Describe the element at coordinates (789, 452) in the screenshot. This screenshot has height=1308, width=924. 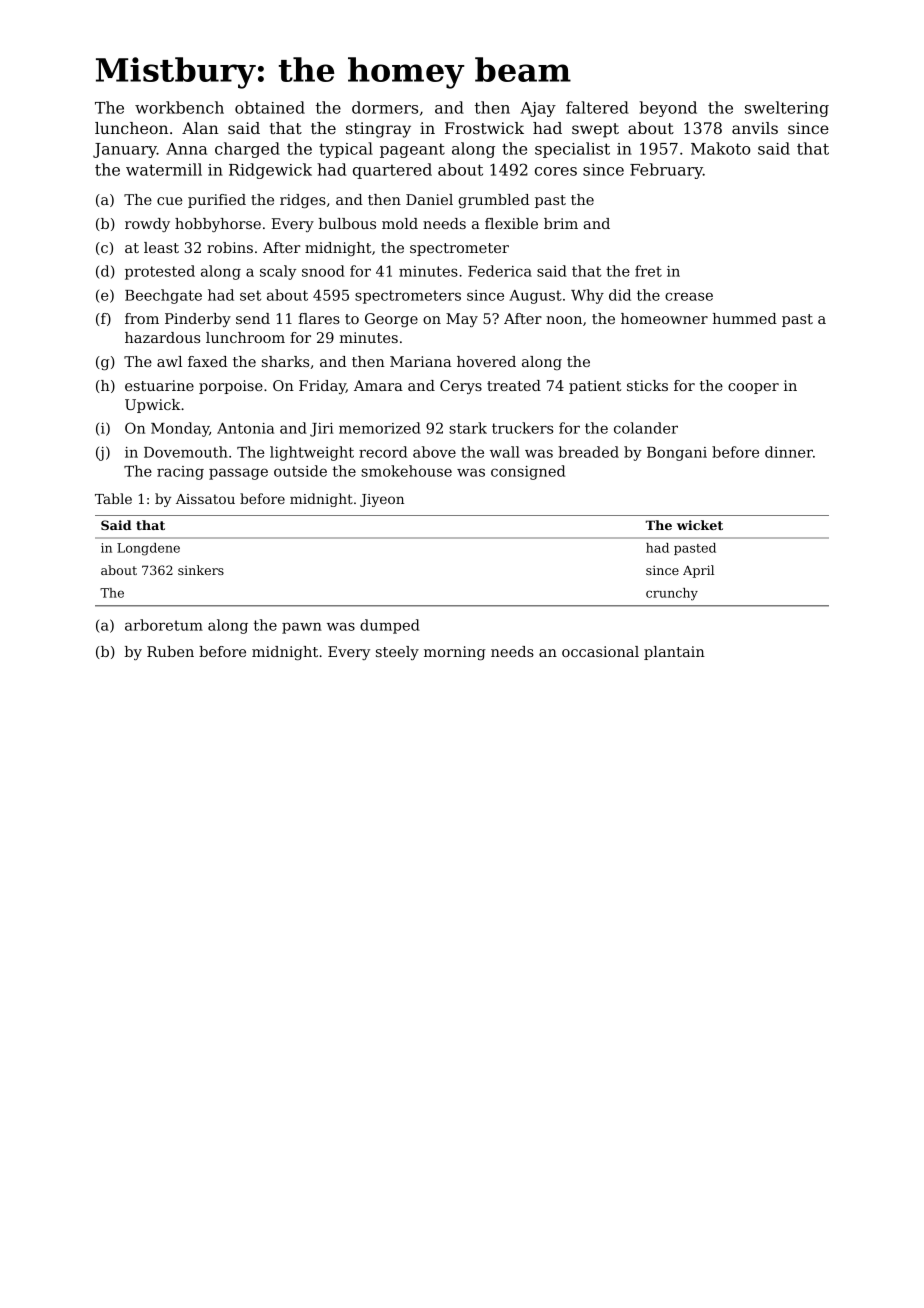
I see `dinner` at that location.
